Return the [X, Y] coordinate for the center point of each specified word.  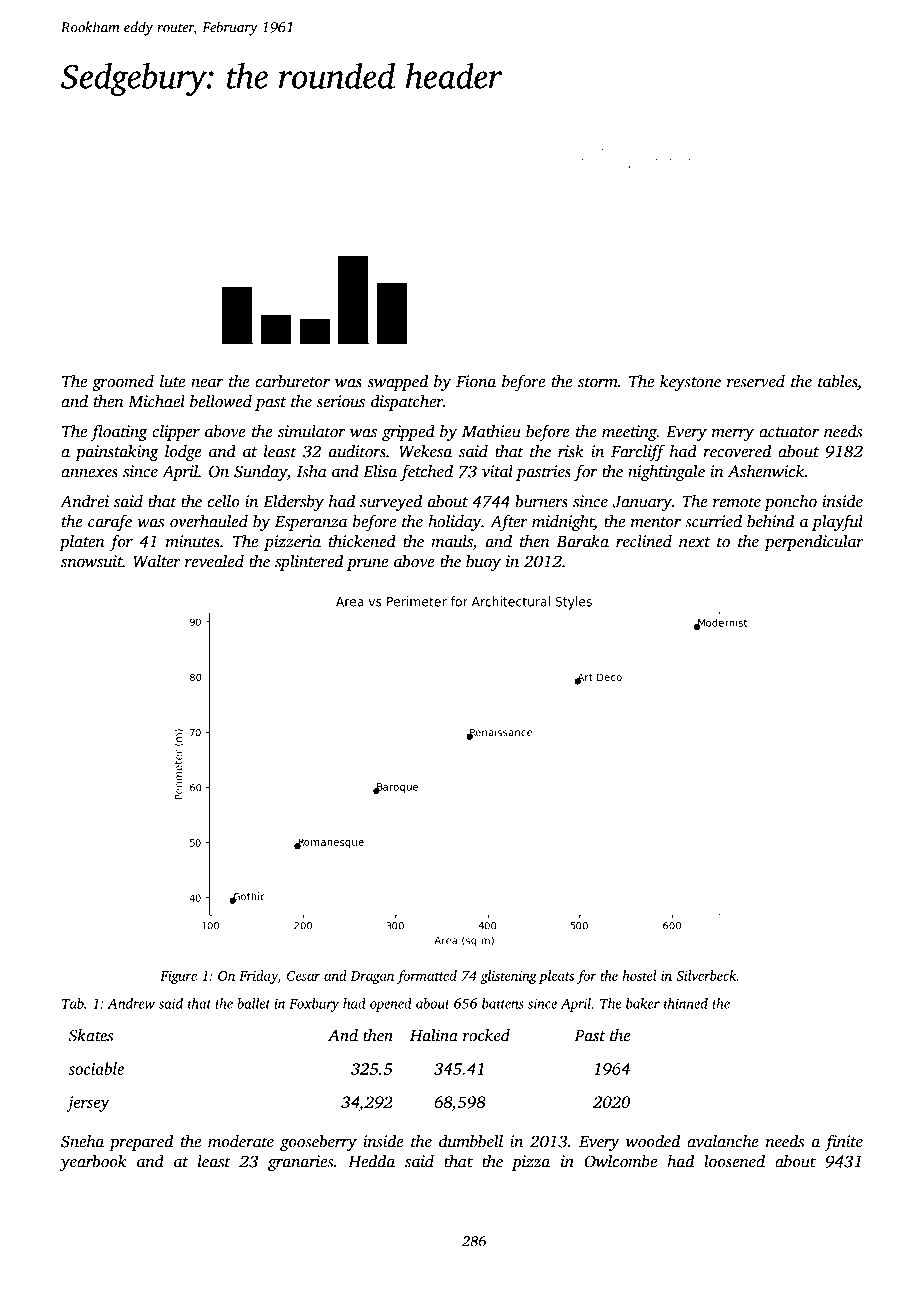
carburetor [293, 381]
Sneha [82, 1141]
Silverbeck [706, 975]
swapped [398, 382]
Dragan [372, 977]
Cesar [303, 976]
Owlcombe [620, 1161]
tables [837, 381]
